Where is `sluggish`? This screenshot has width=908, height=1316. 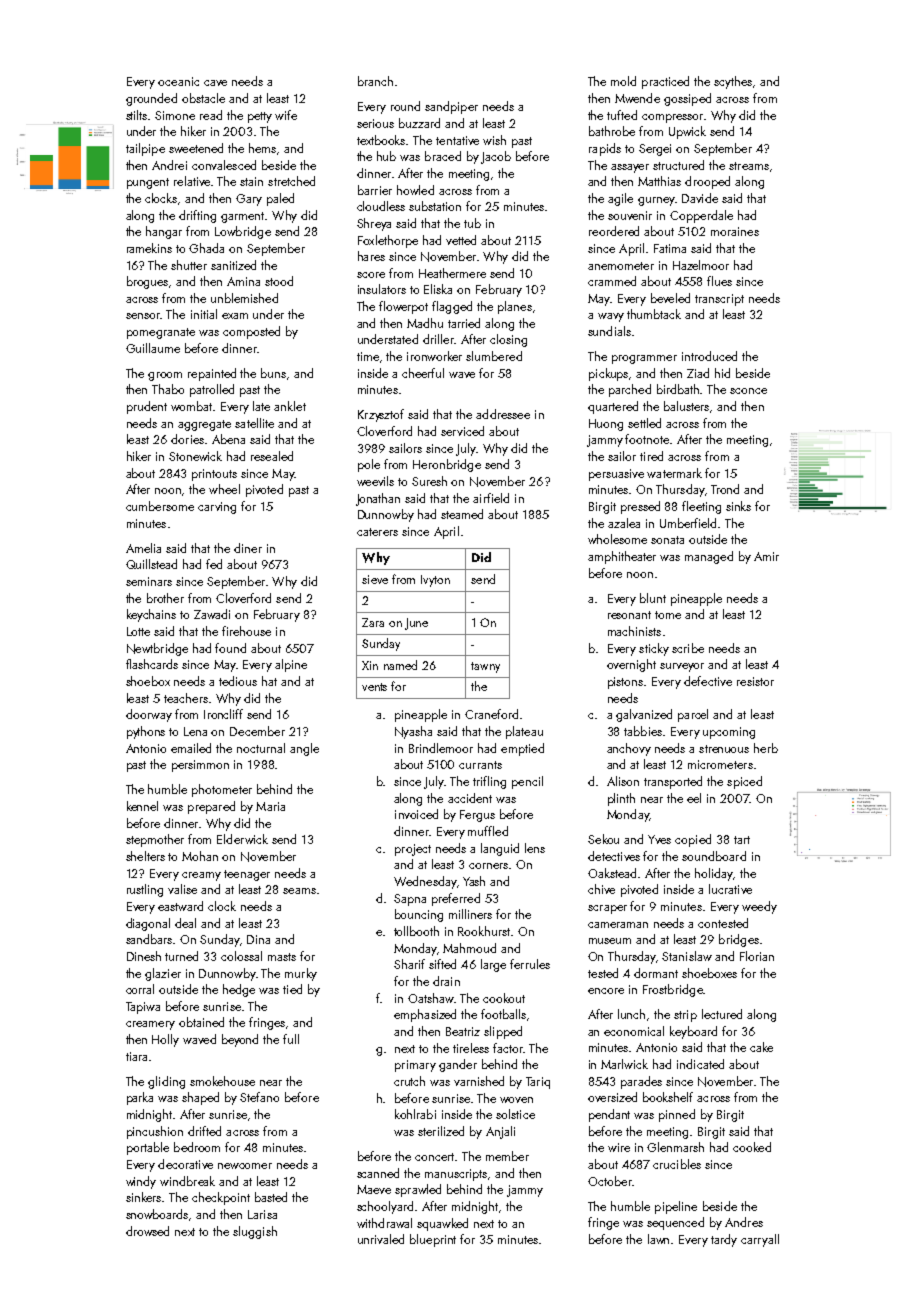 sluggish is located at coordinates (255, 1232).
